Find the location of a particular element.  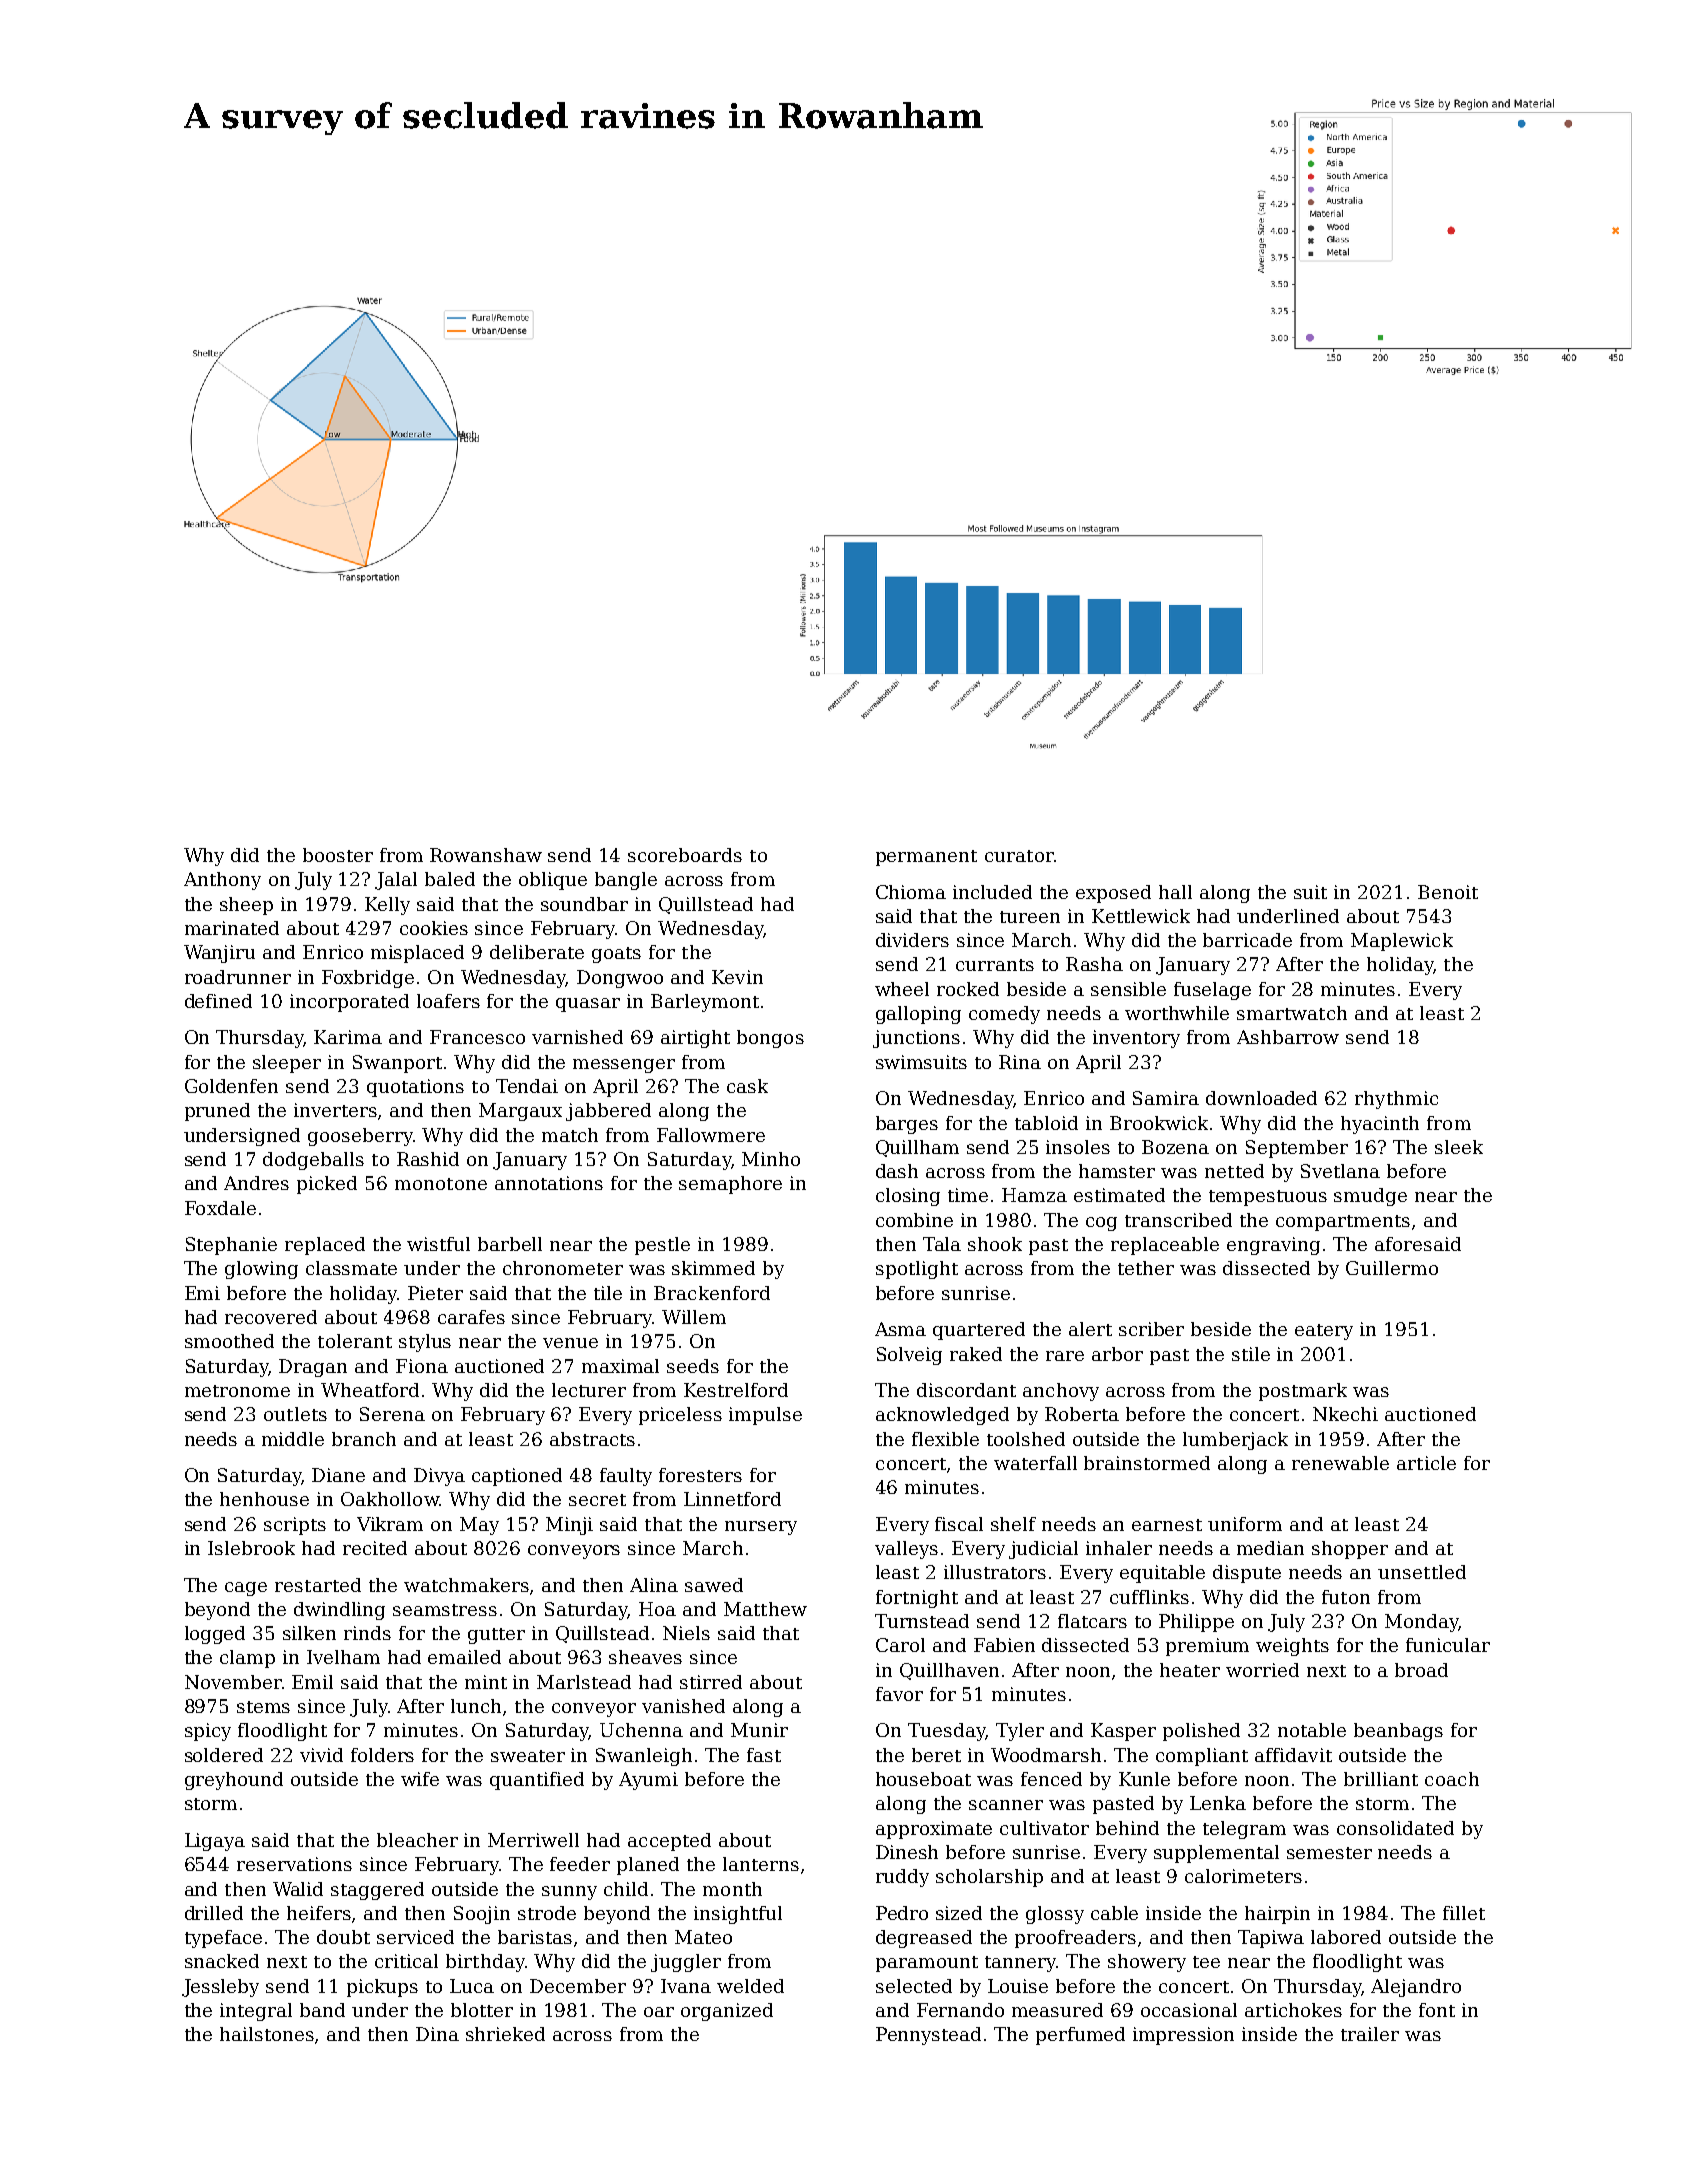

permanent is located at coordinates (926, 858).
